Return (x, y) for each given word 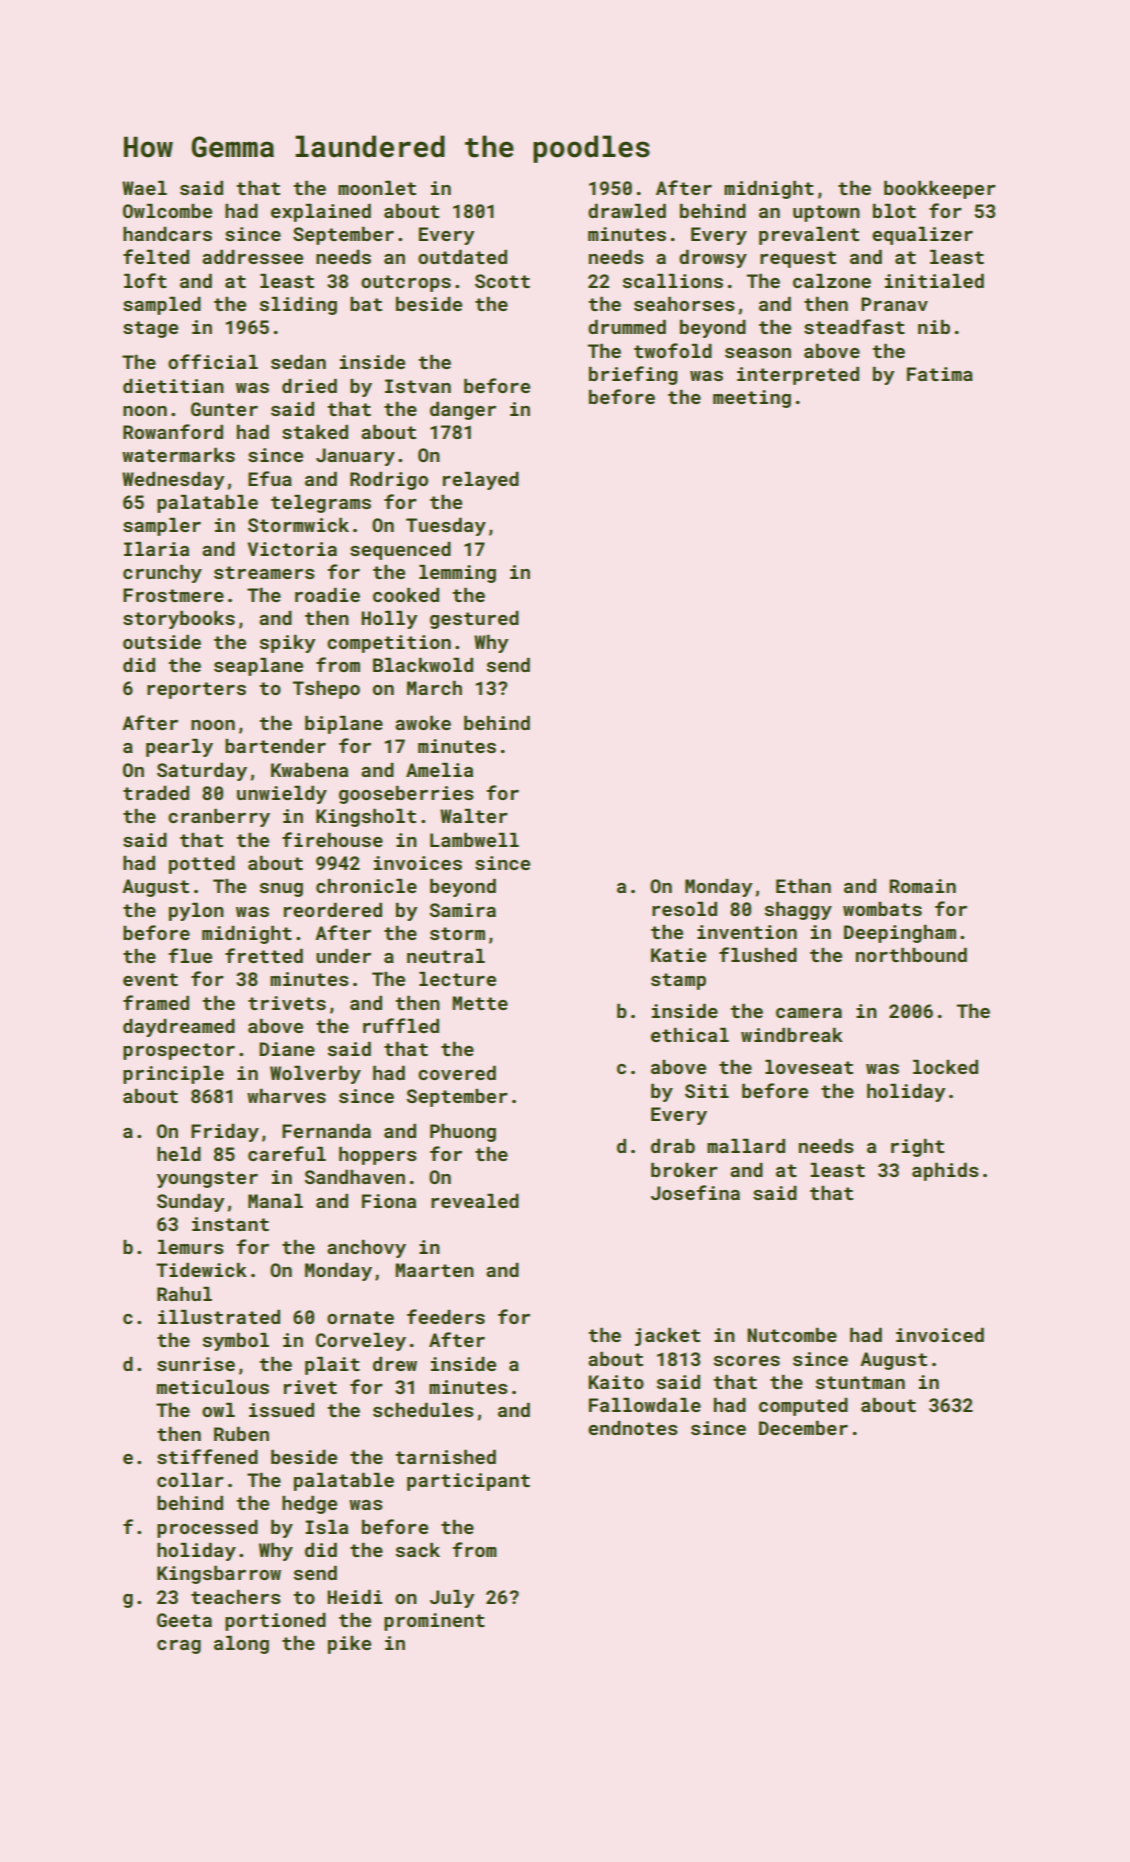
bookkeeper (940, 190)
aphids (945, 1172)
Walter (474, 816)
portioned (275, 1622)
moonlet (377, 188)
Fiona (389, 1201)
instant (230, 1224)
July (452, 1599)
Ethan (803, 886)
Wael (144, 188)
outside (162, 642)
